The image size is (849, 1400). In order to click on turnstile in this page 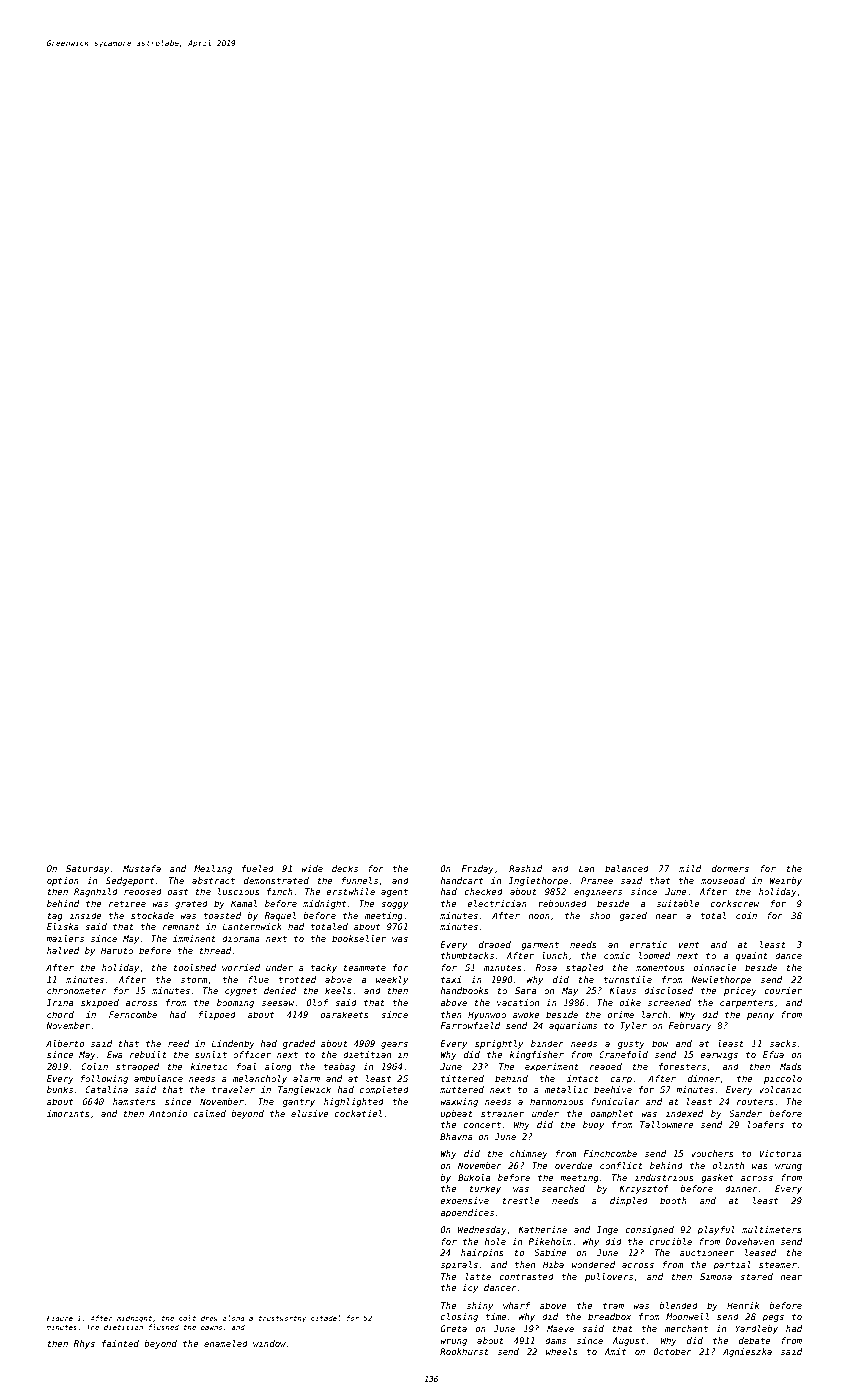, I will do `click(628, 979)`.
